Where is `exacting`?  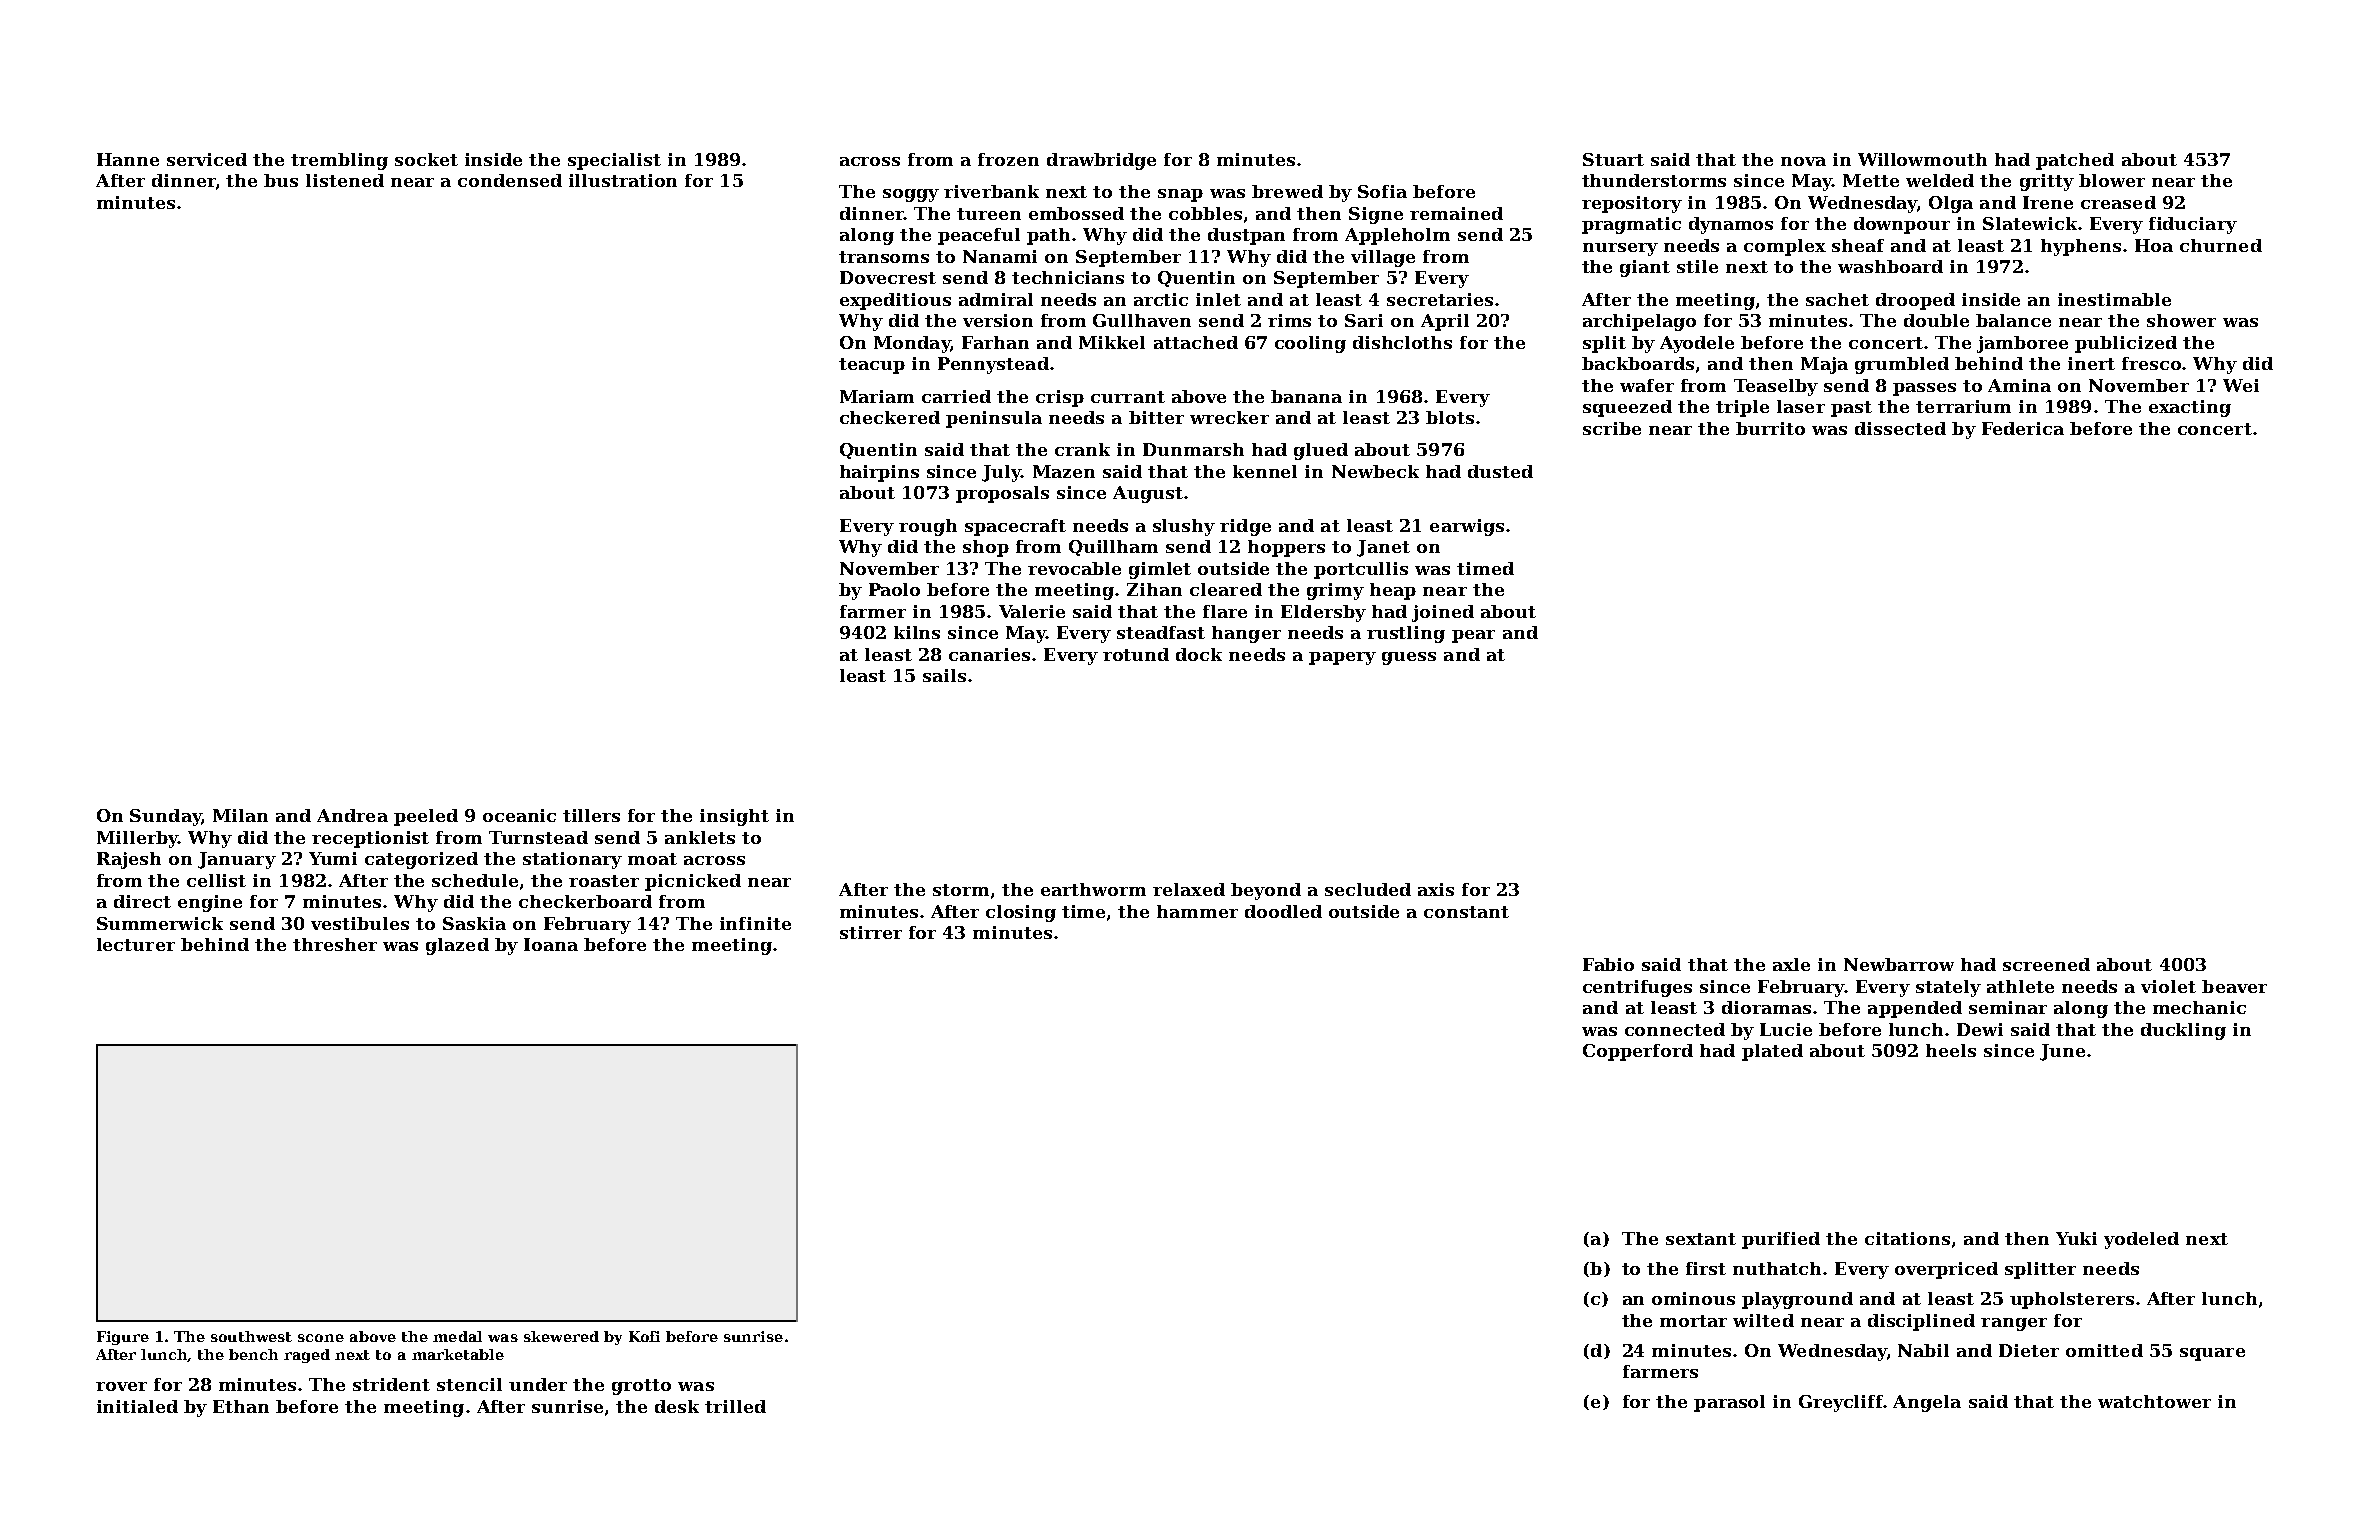
exacting is located at coordinates (2190, 408).
